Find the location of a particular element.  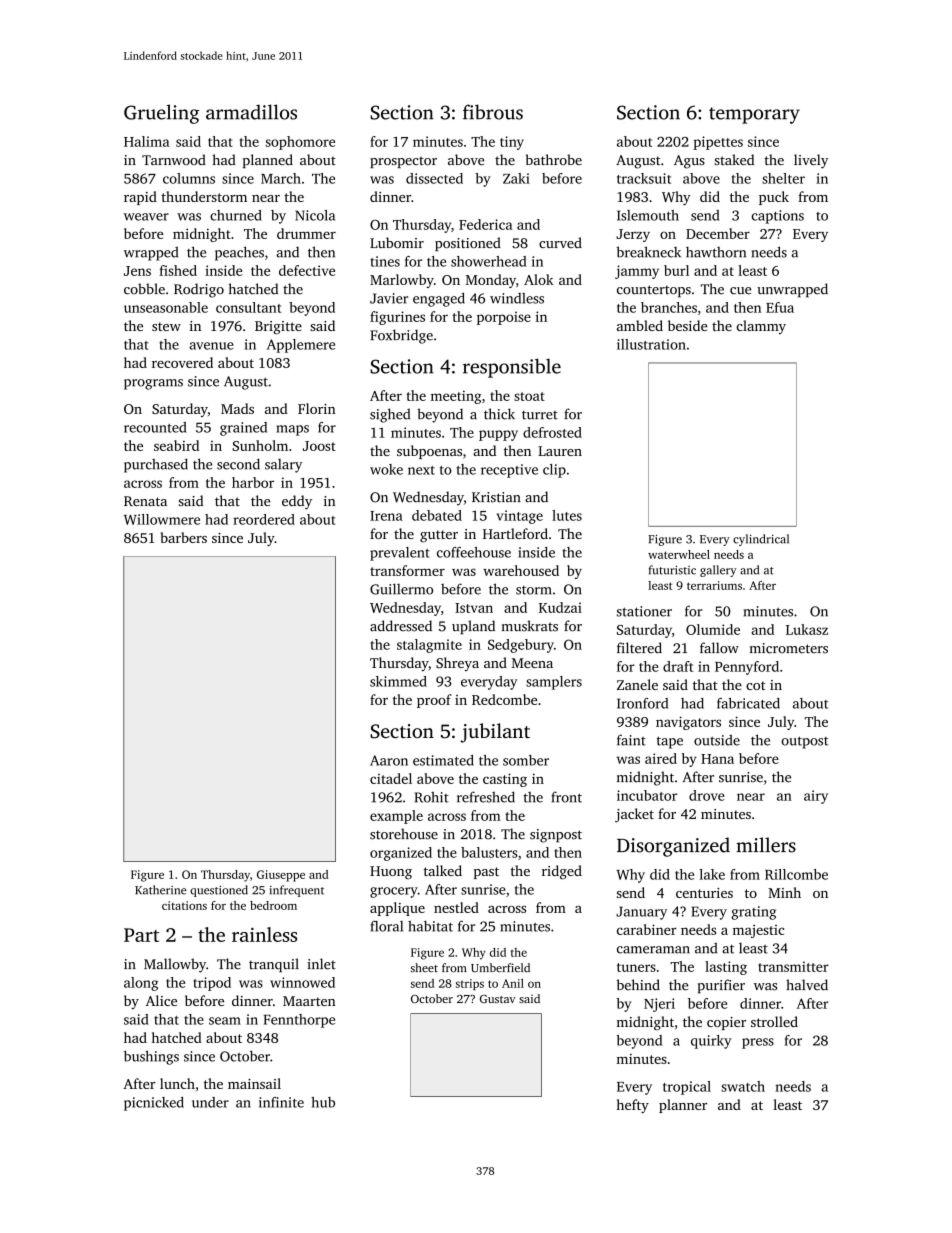

bushings is located at coordinates (151, 1057).
